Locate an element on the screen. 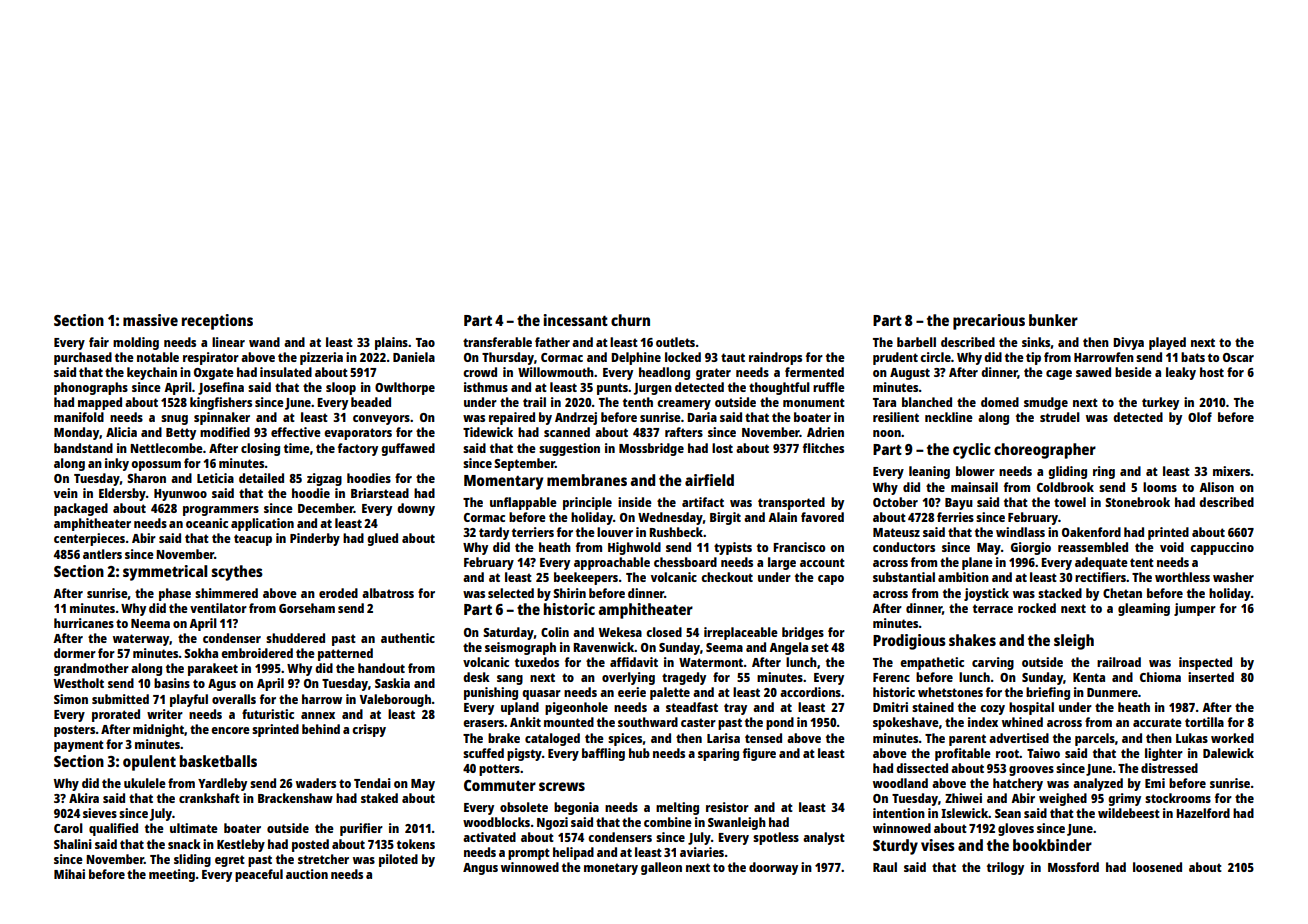  churn is located at coordinates (630, 320).
